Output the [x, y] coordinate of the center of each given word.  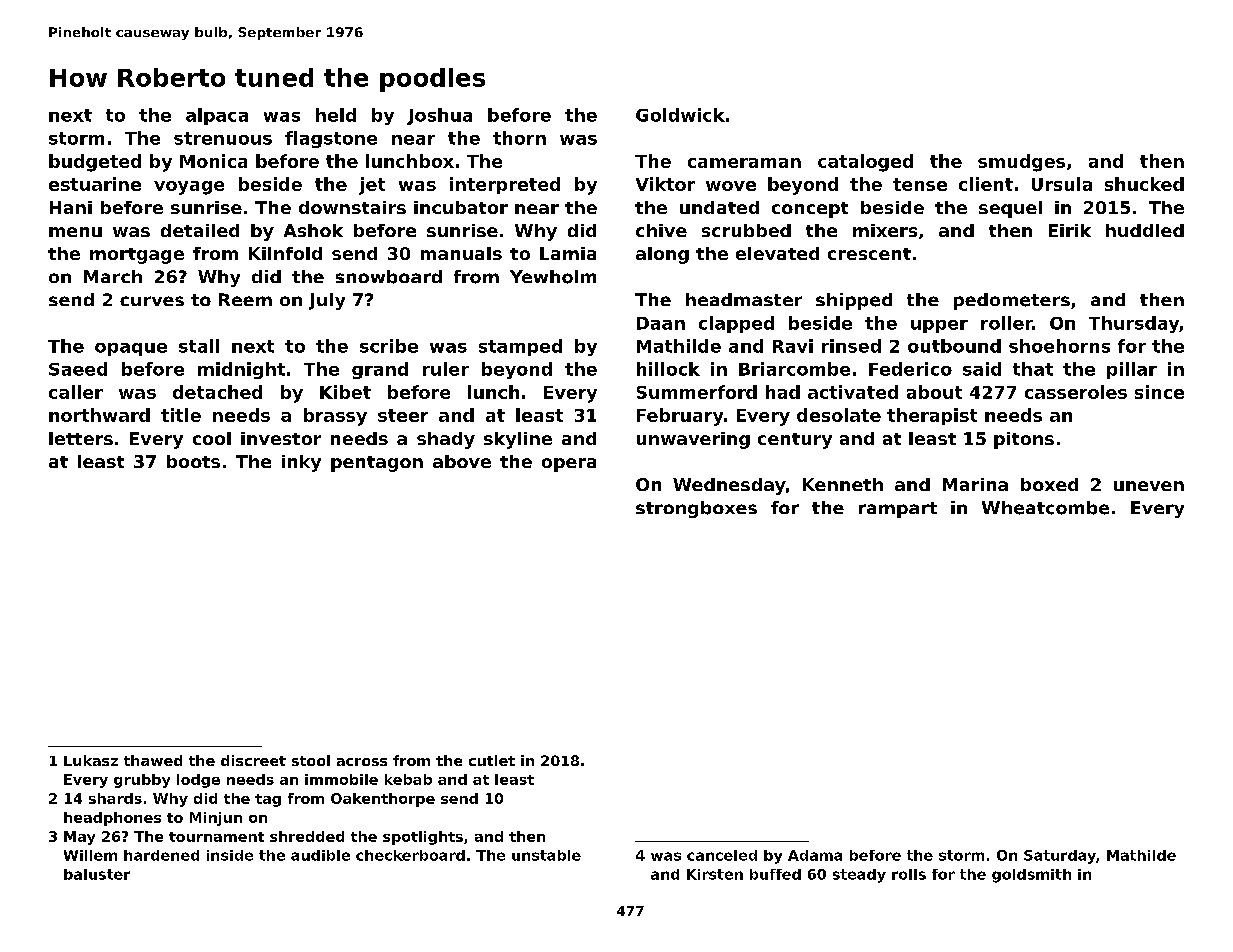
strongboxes [696, 509]
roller [1007, 323]
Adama [815, 855]
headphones [112, 819]
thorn [519, 138]
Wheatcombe [1045, 508]
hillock [668, 369]
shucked [1144, 184]
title [181, 415]
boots [193, 461]
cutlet [492, 760]
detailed [200, 230]
